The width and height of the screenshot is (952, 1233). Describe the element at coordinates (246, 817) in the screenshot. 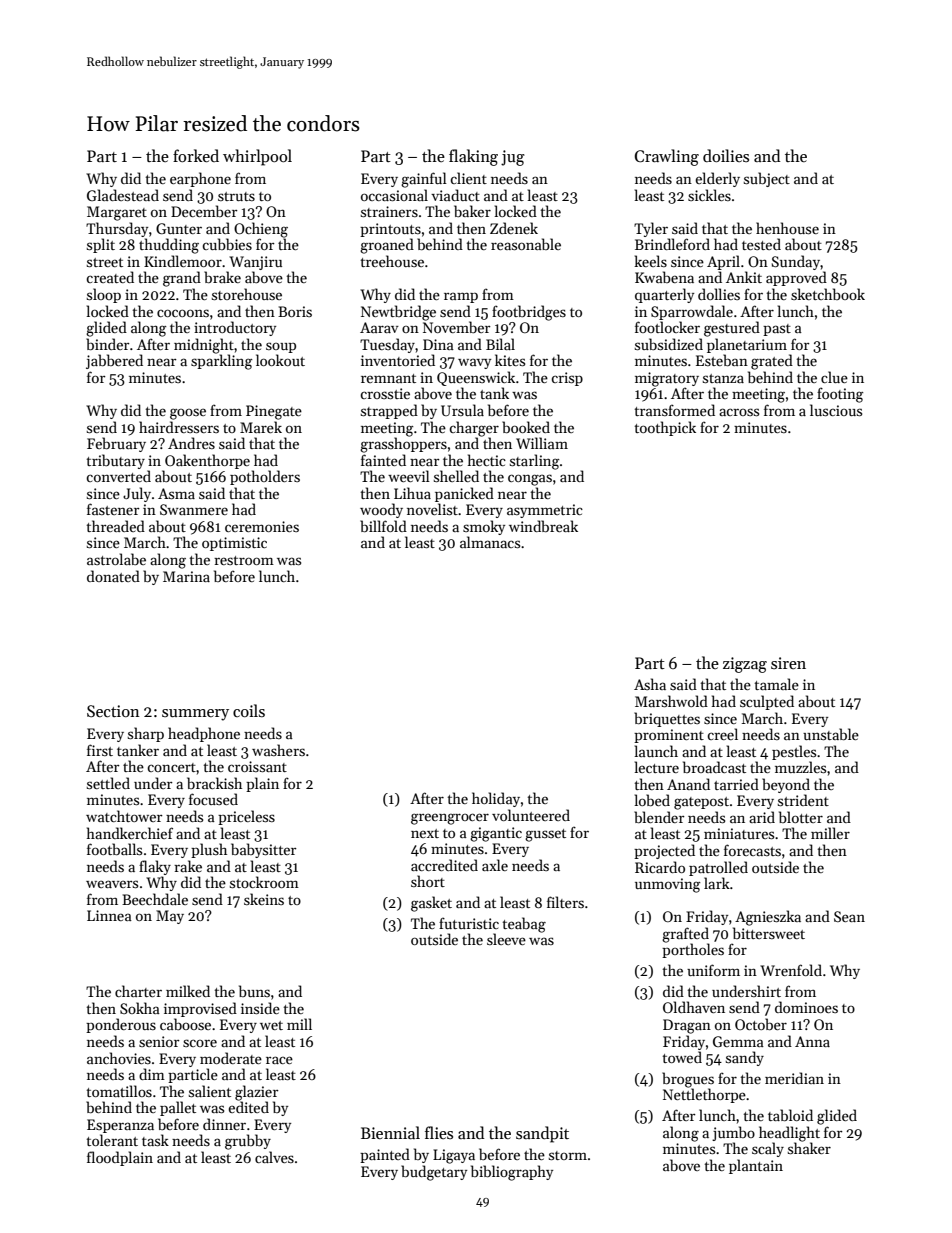

I see `priceless` at that location.
